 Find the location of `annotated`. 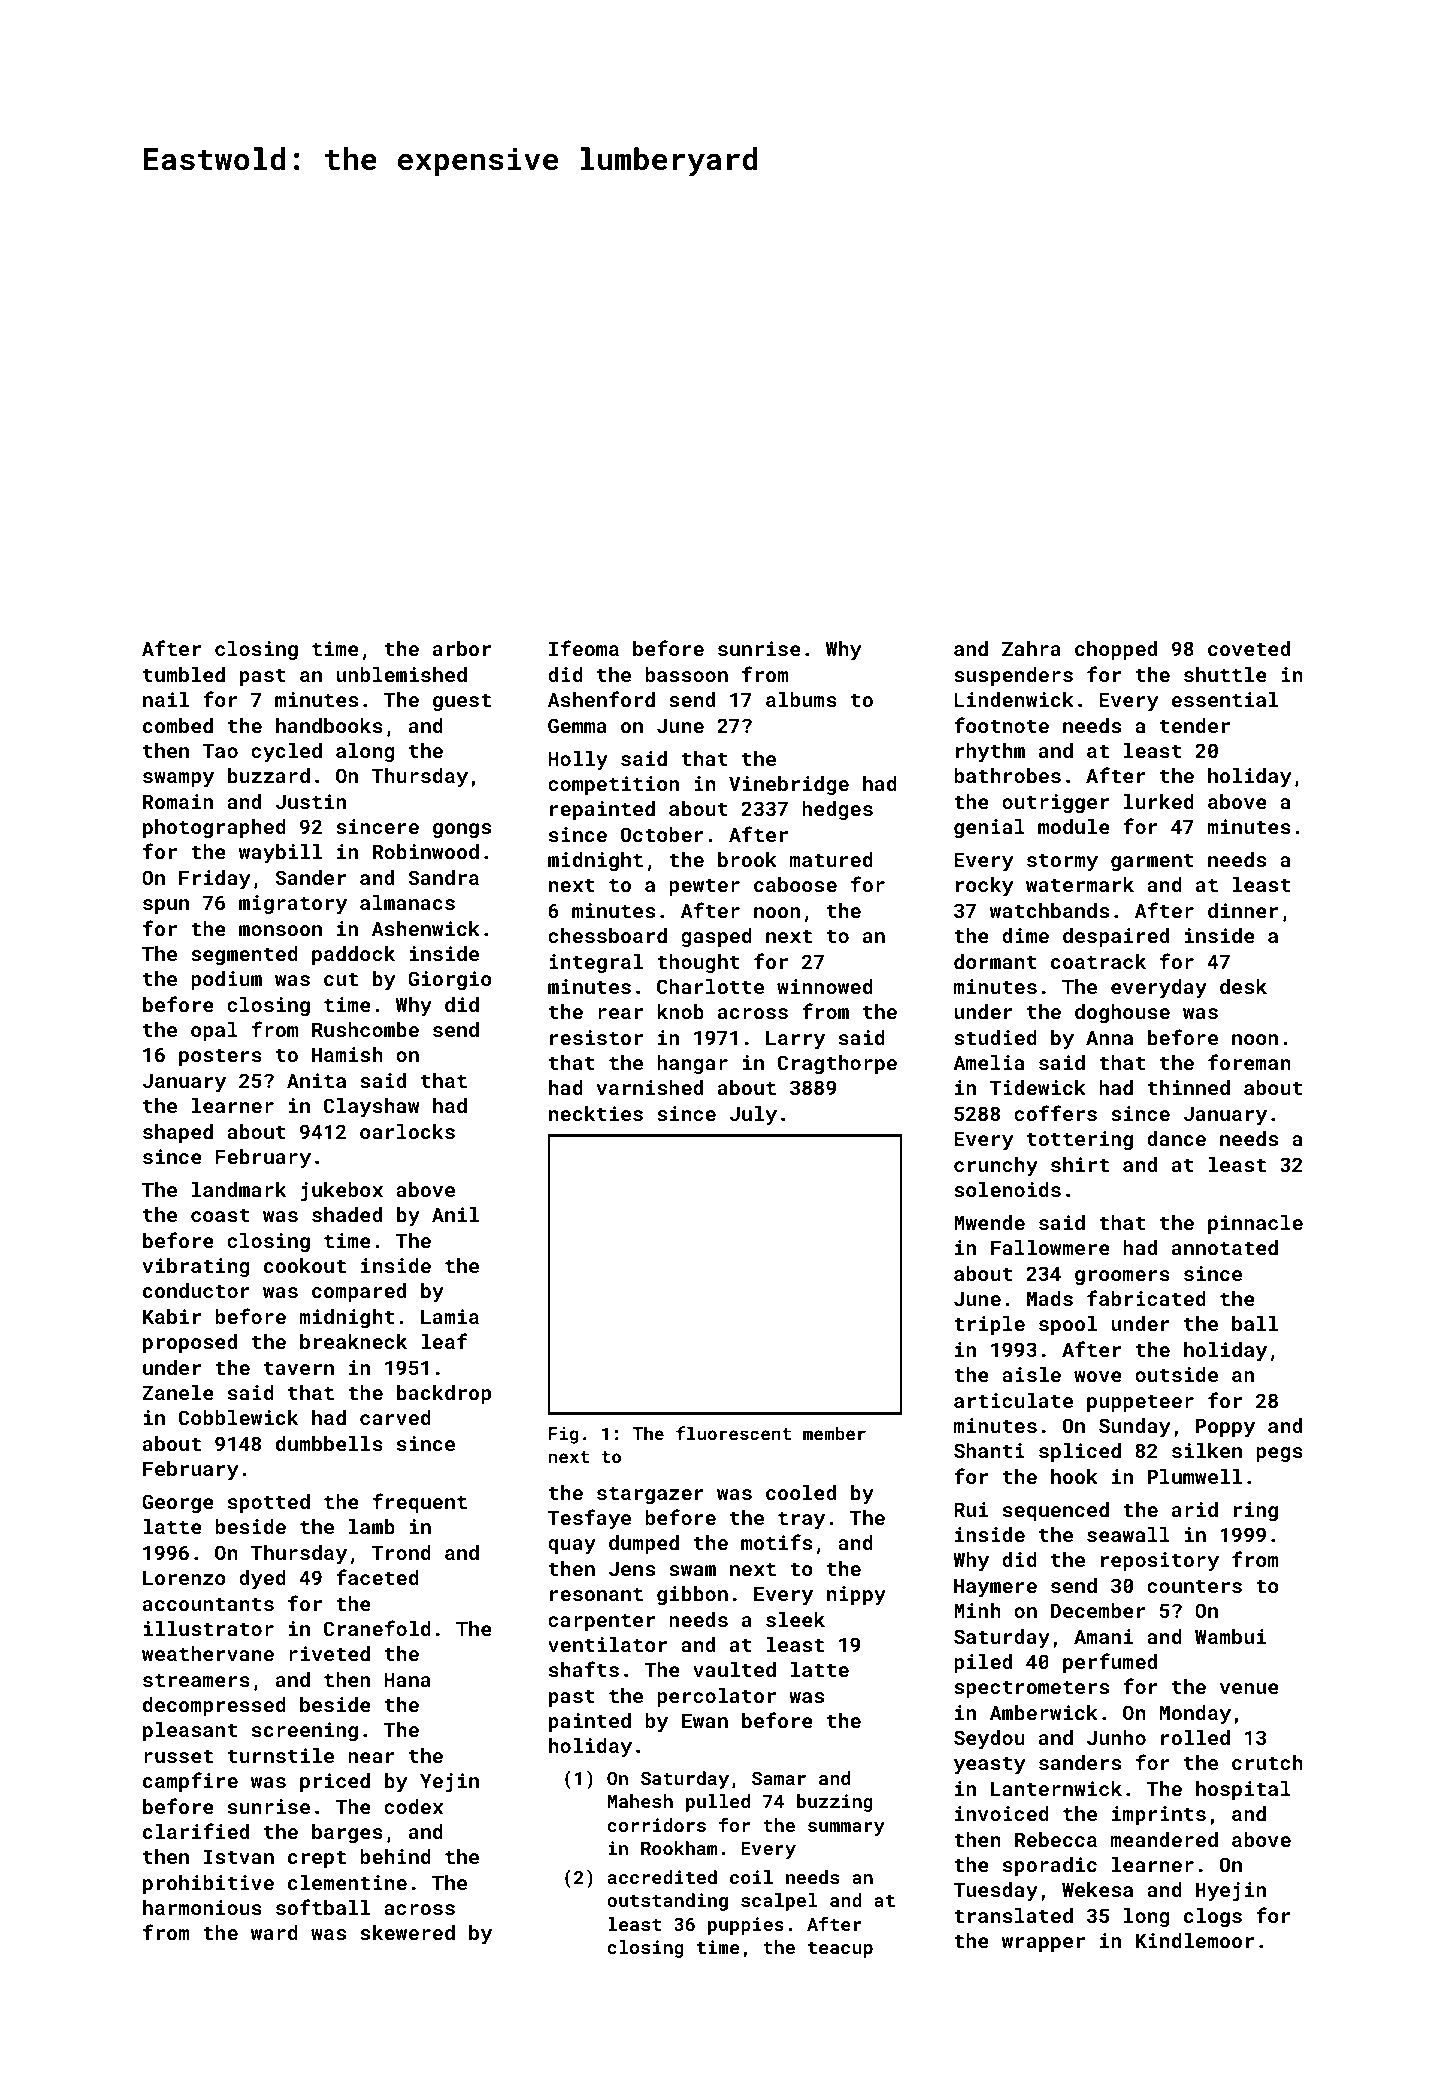

annotated is located at coordinates (1225, 1247).
